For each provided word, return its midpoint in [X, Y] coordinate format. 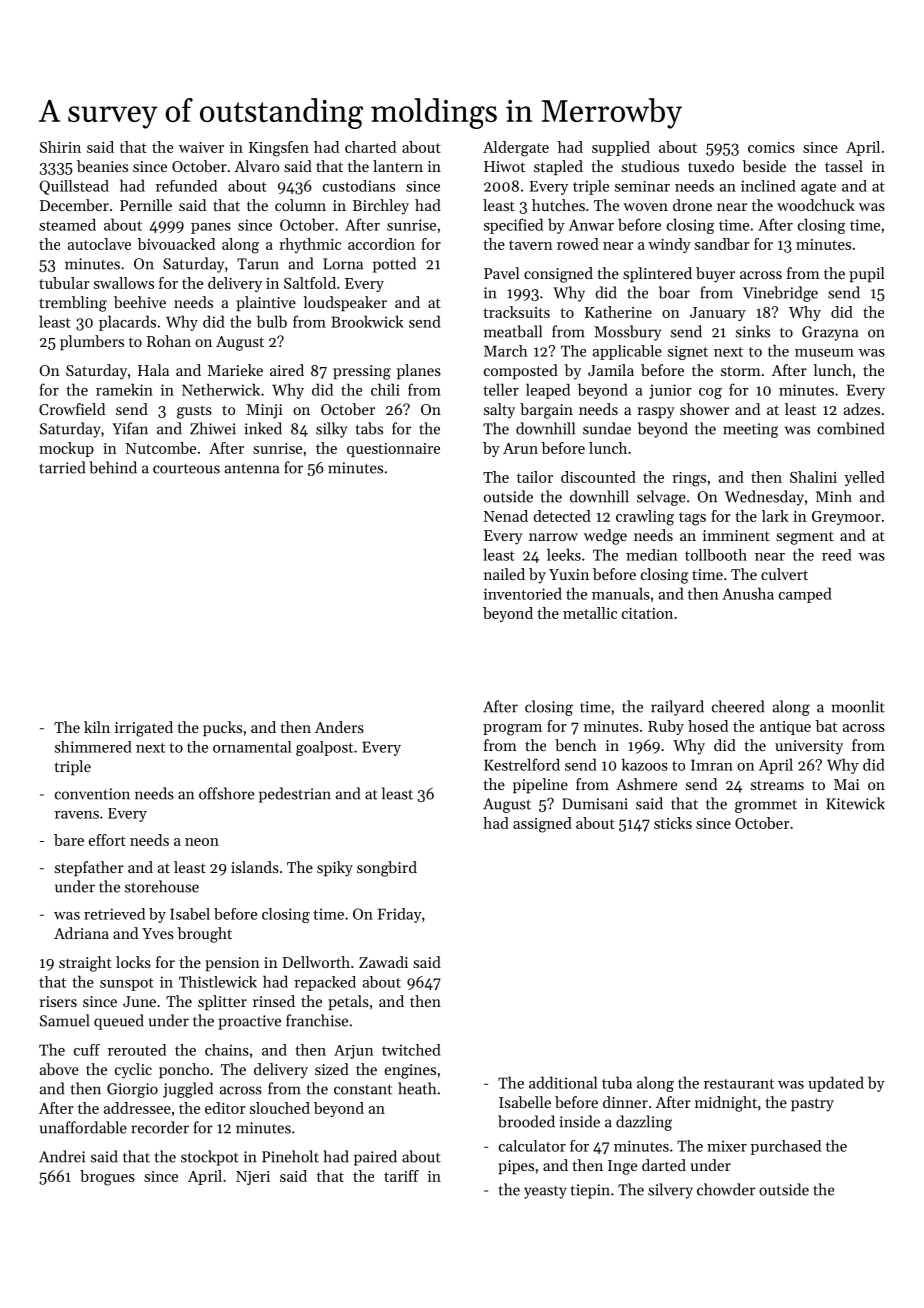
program [512, 730]
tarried [62, 467]
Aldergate [516, 149]
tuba [617, 1082]
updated [836, 1084]
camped [805, 595]
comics [771, 147]
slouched [280, 1108]
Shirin [60, 147]
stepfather [89, 868]
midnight [726, 1104]
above [59, 1069]
